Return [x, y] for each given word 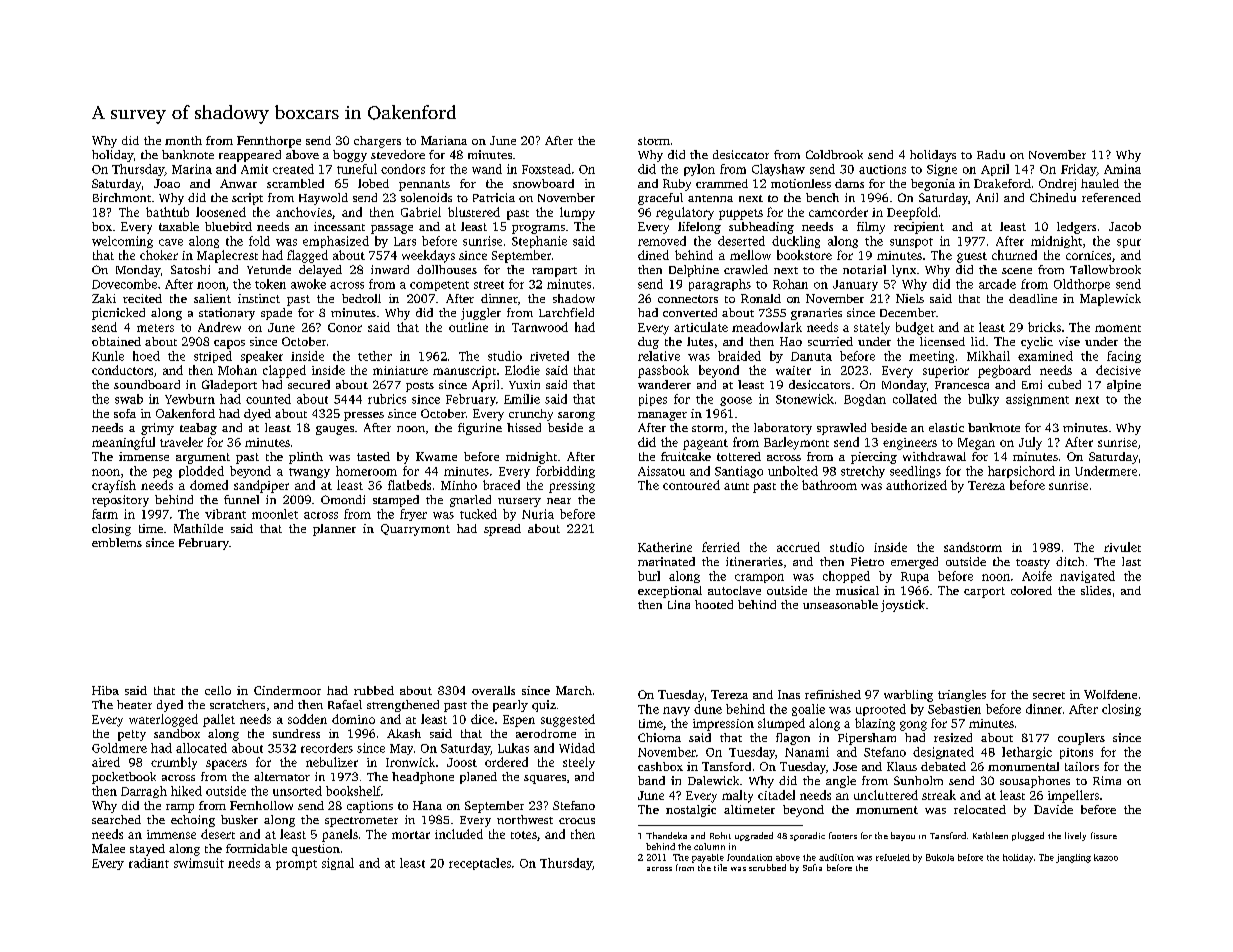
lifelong [699, 228]
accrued [798, 547]
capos [229, 344]
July [1030, 443]
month [183, 140]
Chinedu [1053, 197]
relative [659, 356]
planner [334, 530]
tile [720, 867]
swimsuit [199, 863]
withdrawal [934, 456]
